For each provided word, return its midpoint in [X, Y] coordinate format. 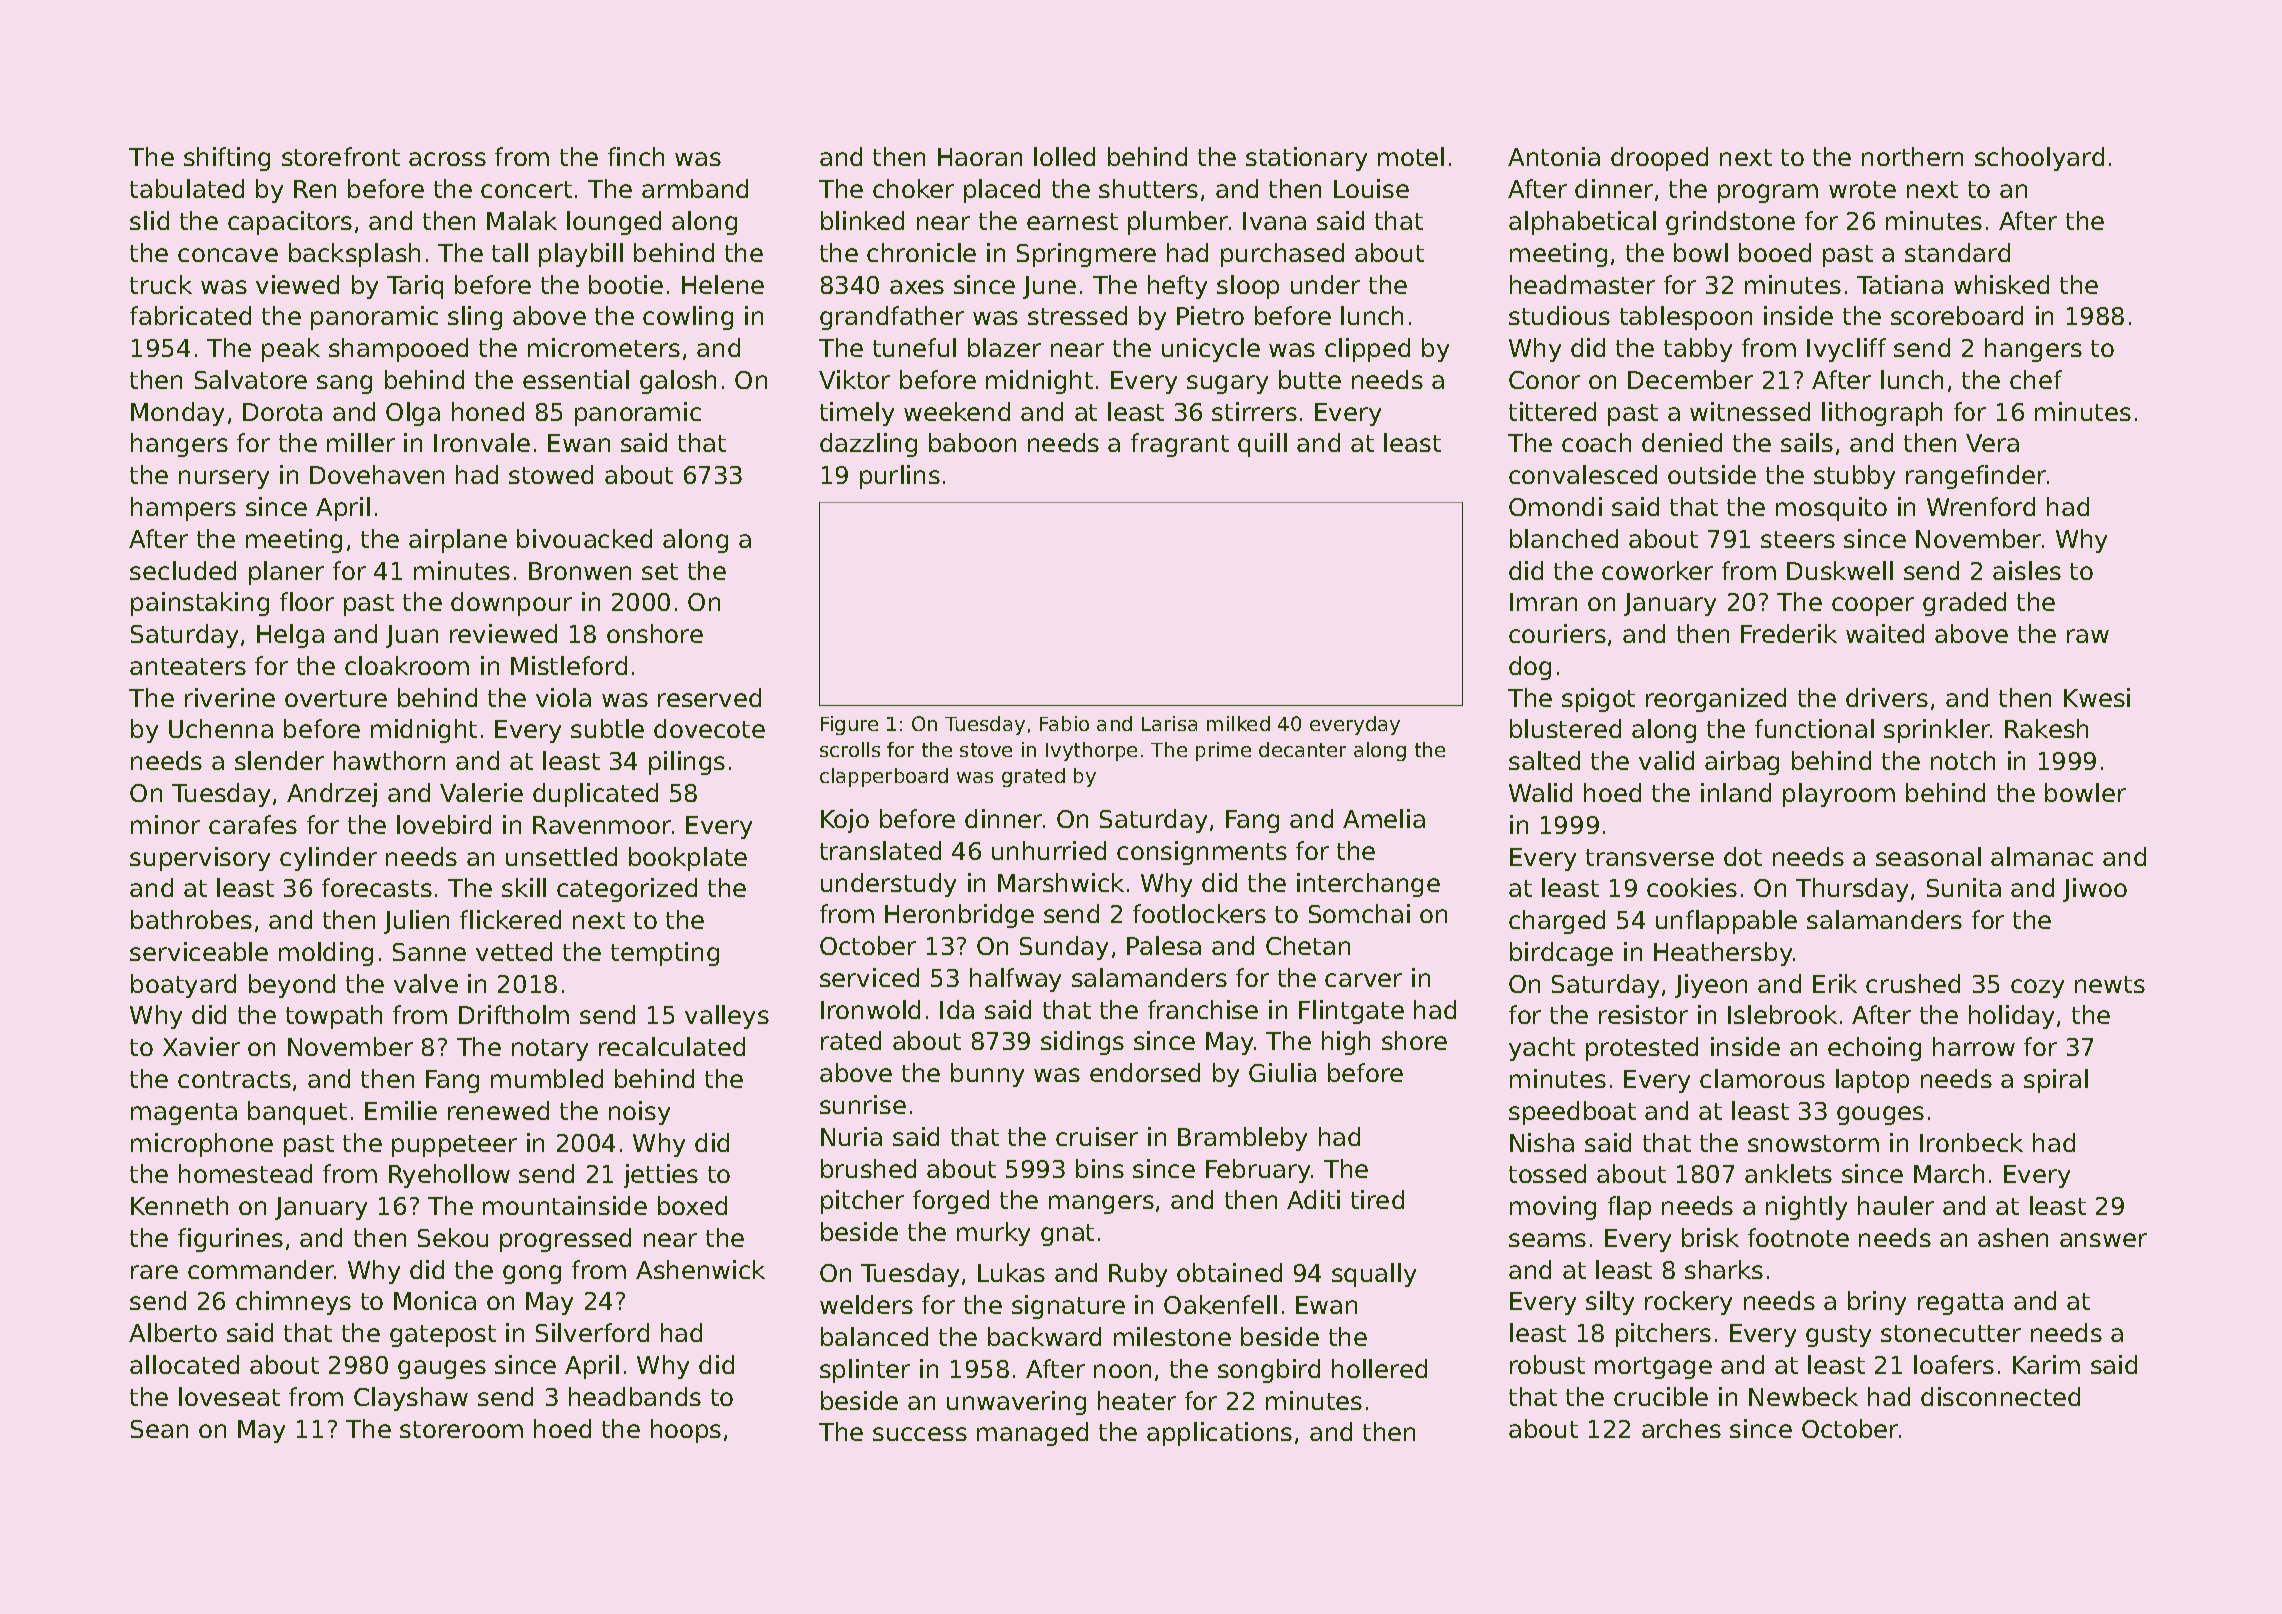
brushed [868, 1168]
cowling [688, 318]
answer [2103, 1240]
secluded [183, 570]
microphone [202, 1145]
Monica [435, 1300]
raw [2088, 636]
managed [1032, 1434]
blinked [862, 220]
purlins [900, 477]
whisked [2001, 284]
